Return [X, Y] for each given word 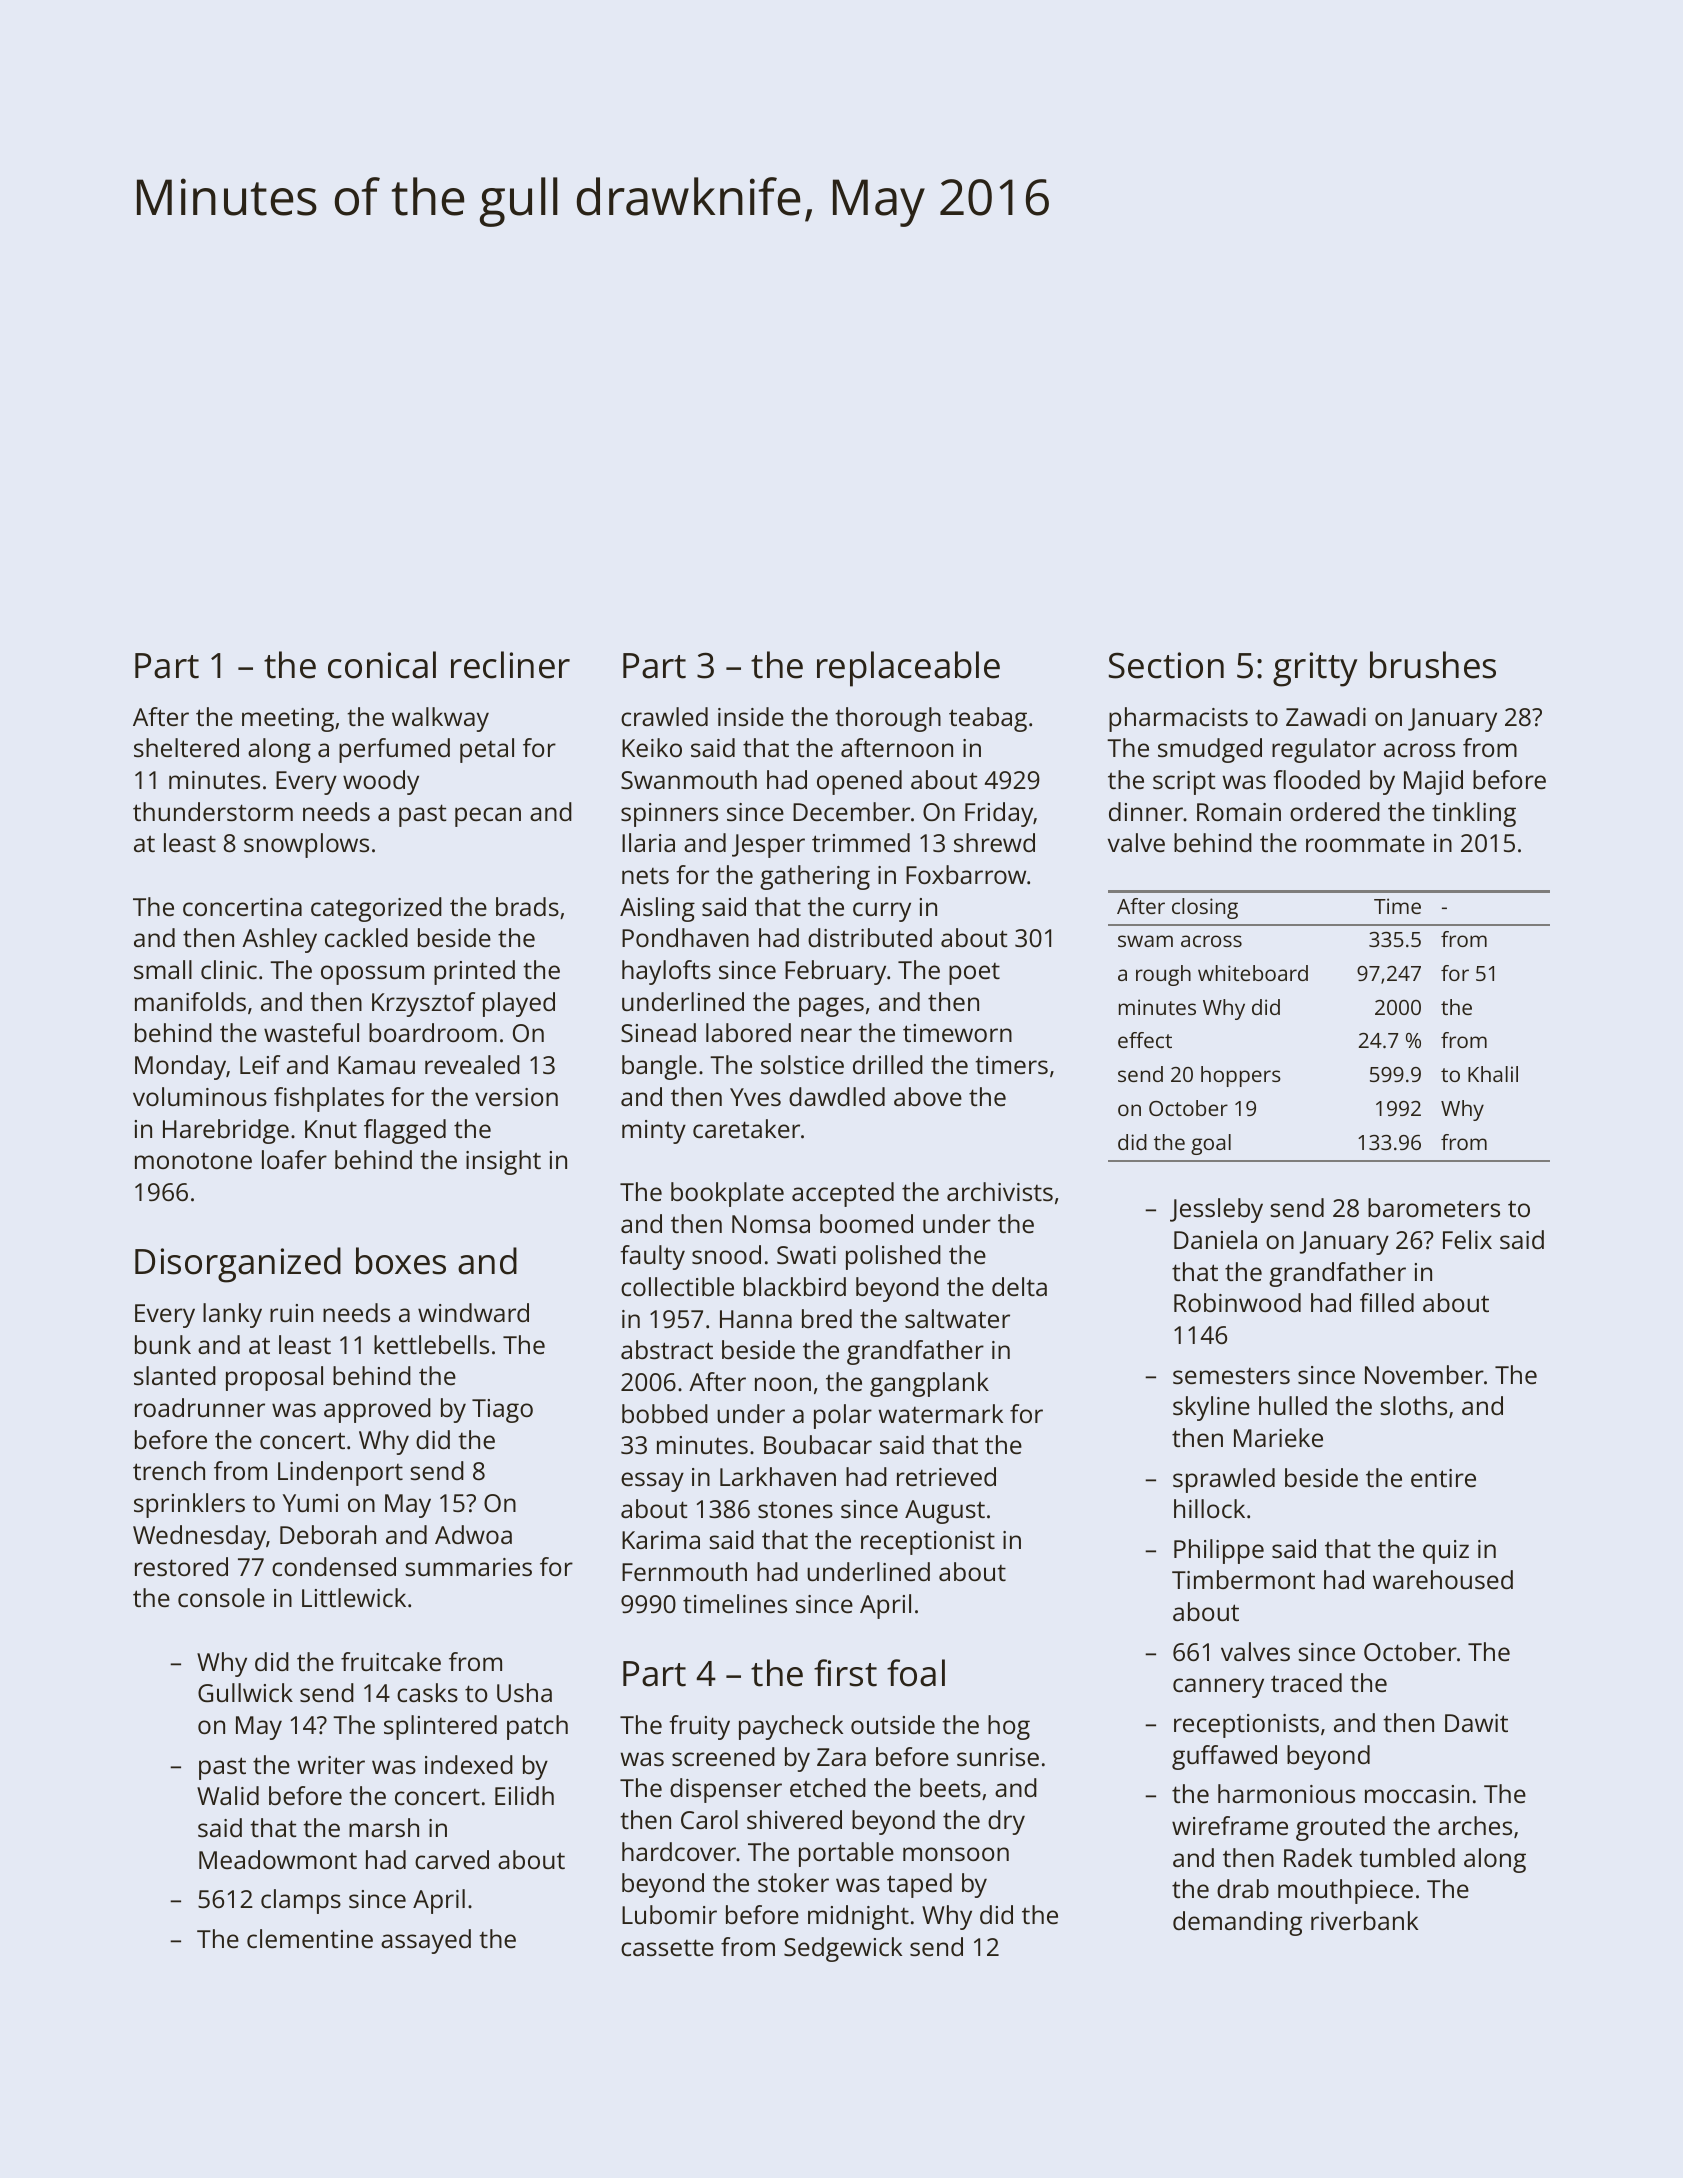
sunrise [998, 1757]
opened [859, 782]
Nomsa [771, 1224]
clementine [310, 1938]
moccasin [1417, 1794]
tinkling [1474, 814]
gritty [1315, 669]
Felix [1467, 1239]
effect [1145, 1040]
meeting [288, 720]
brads [527, 906]
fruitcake [391, 1661]
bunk [163, 1344]
